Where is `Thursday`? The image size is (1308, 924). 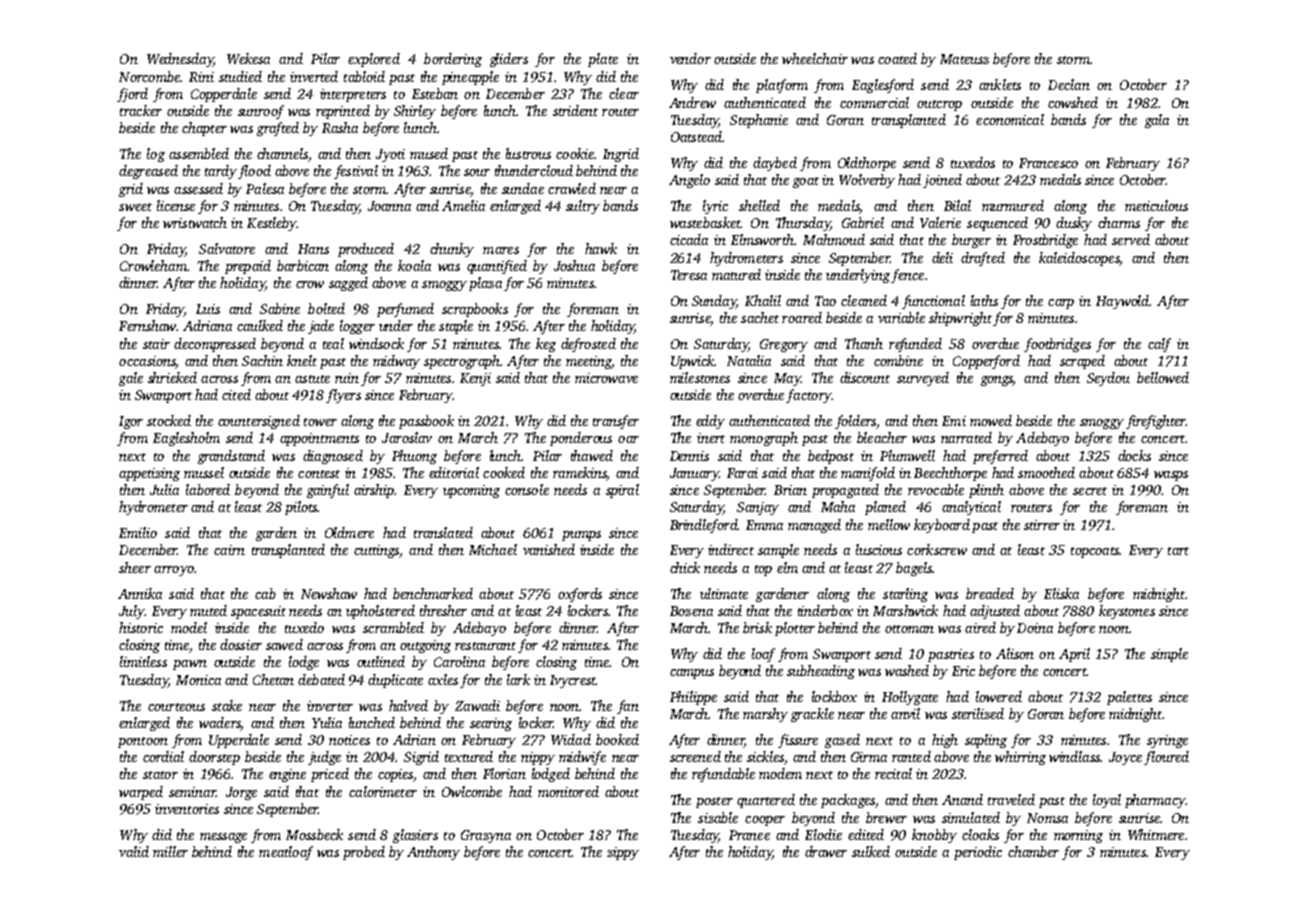
Thursday is located at coordinates (803, 224).
